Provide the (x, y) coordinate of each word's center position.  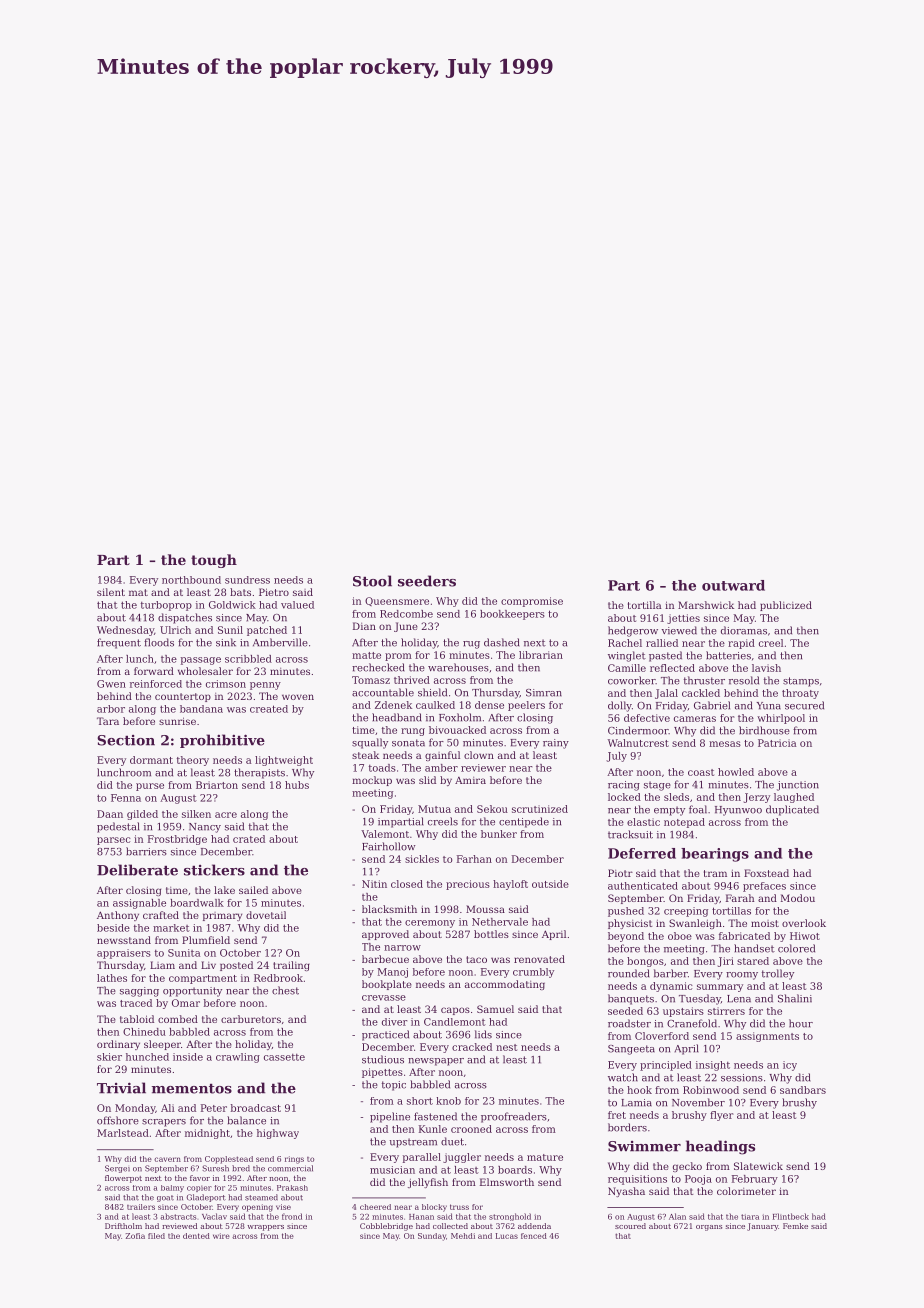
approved (385, 935)
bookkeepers (512, 615)
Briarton (217, 785)
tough (214, 561)
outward (733, 585)
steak (365, 755)
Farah (740, 898)
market (171, 928)
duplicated (792, 810)
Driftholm (123, 1226)
